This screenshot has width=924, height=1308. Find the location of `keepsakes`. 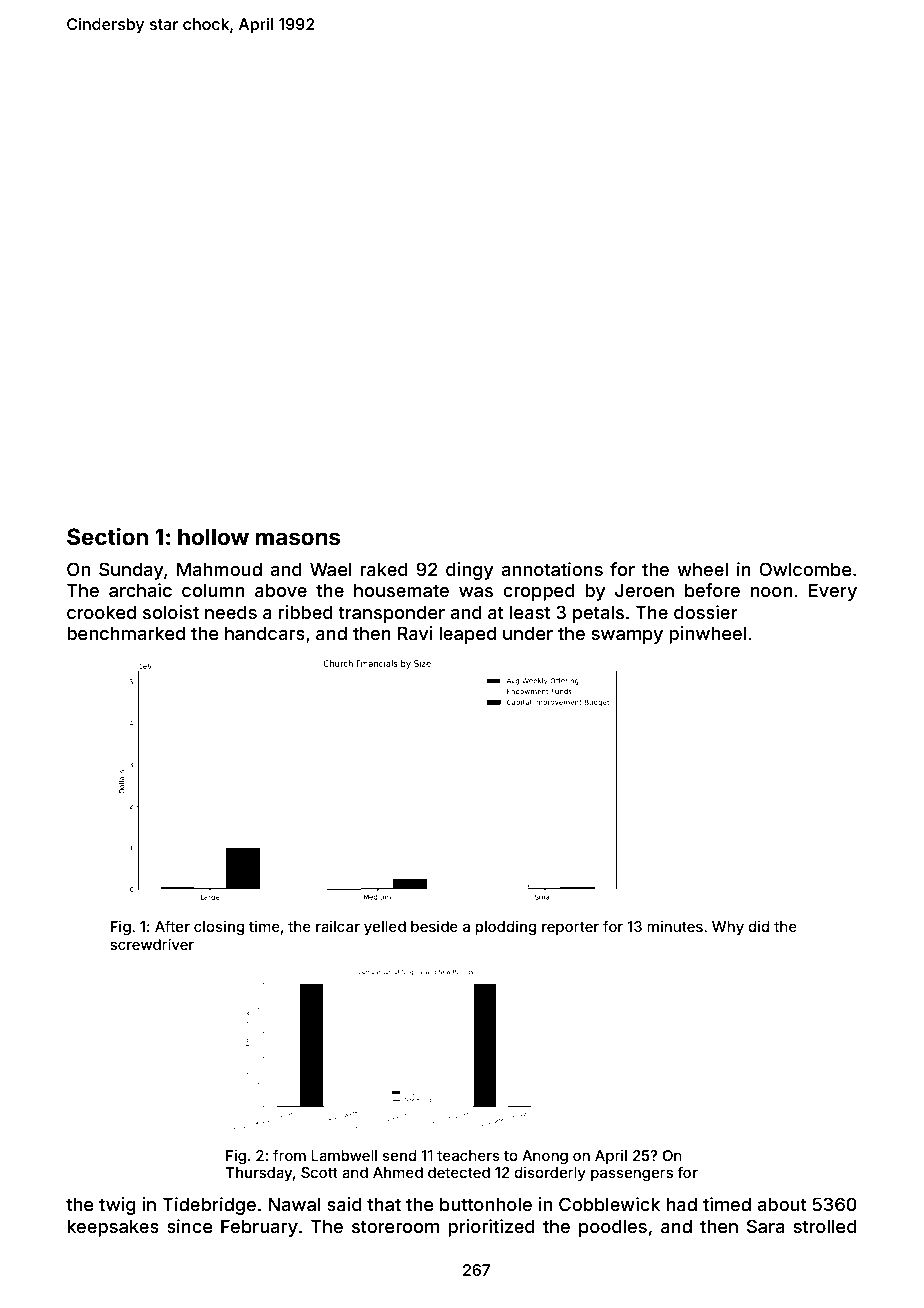

keepsakes is located at coordinates (113, 1228).
